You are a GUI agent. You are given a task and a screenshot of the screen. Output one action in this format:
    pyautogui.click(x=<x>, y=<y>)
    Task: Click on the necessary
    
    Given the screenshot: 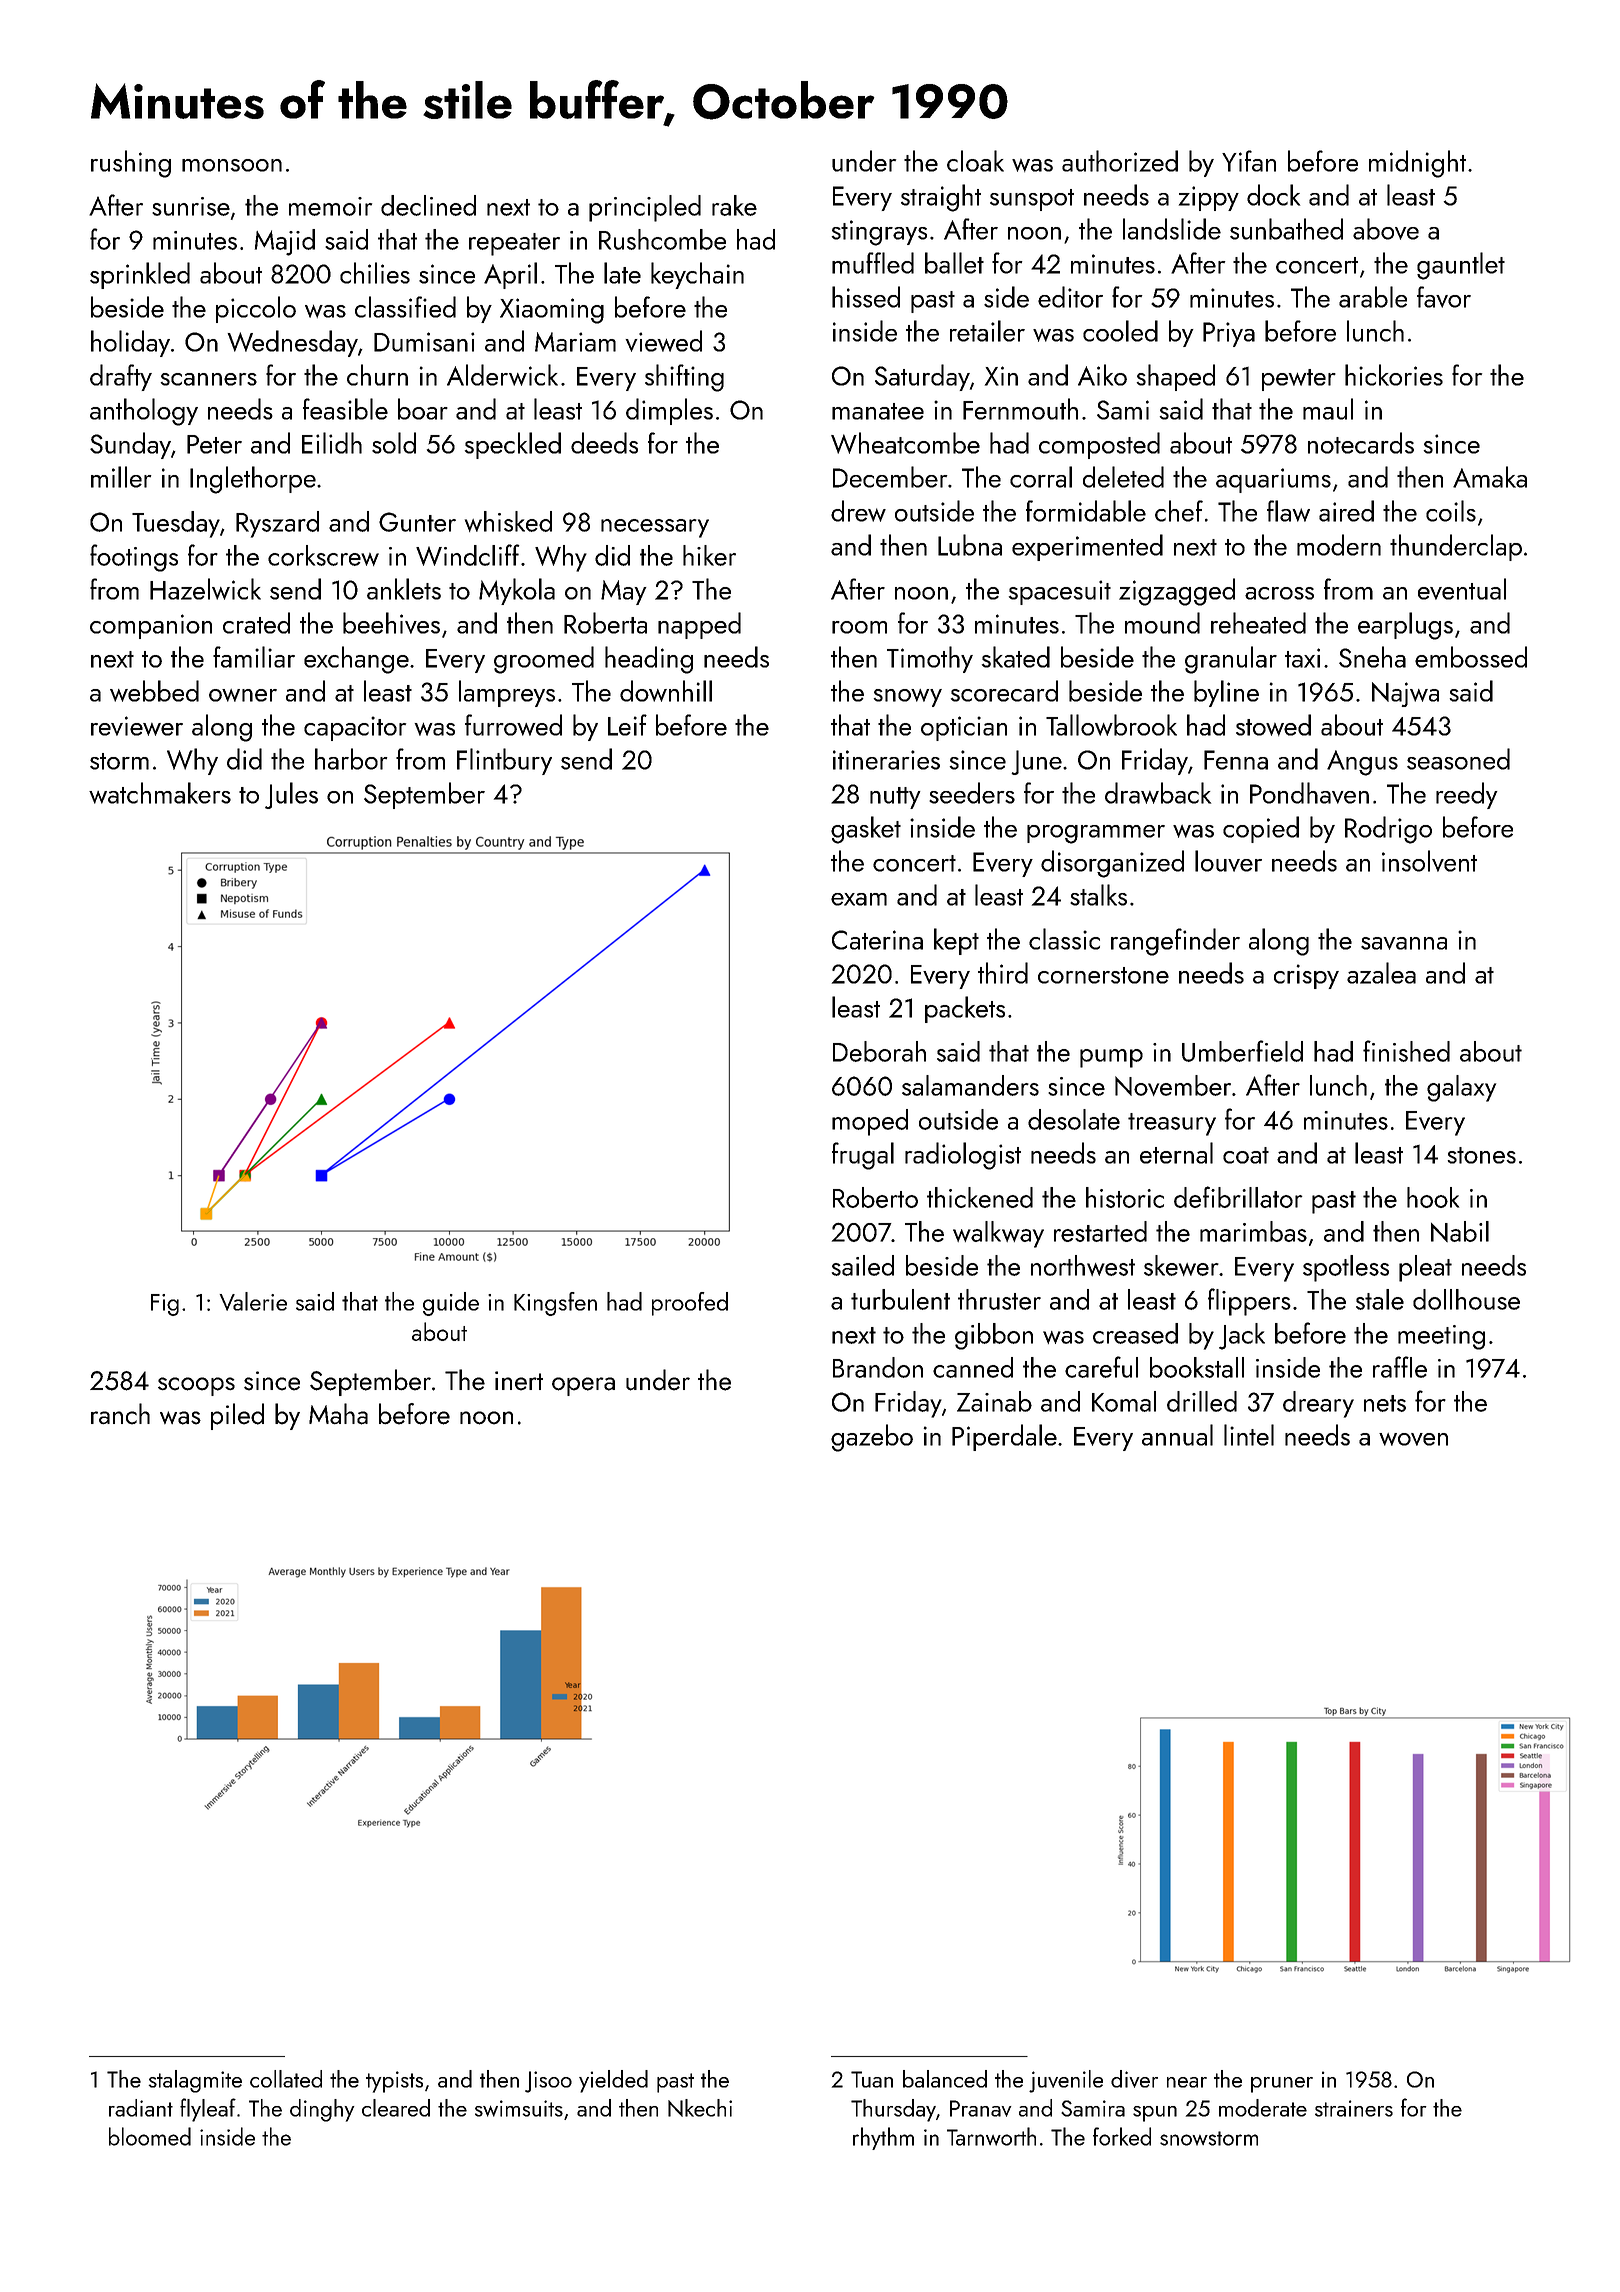 What is the action you would take?
    pyautogui.click(x=655, y=528)
